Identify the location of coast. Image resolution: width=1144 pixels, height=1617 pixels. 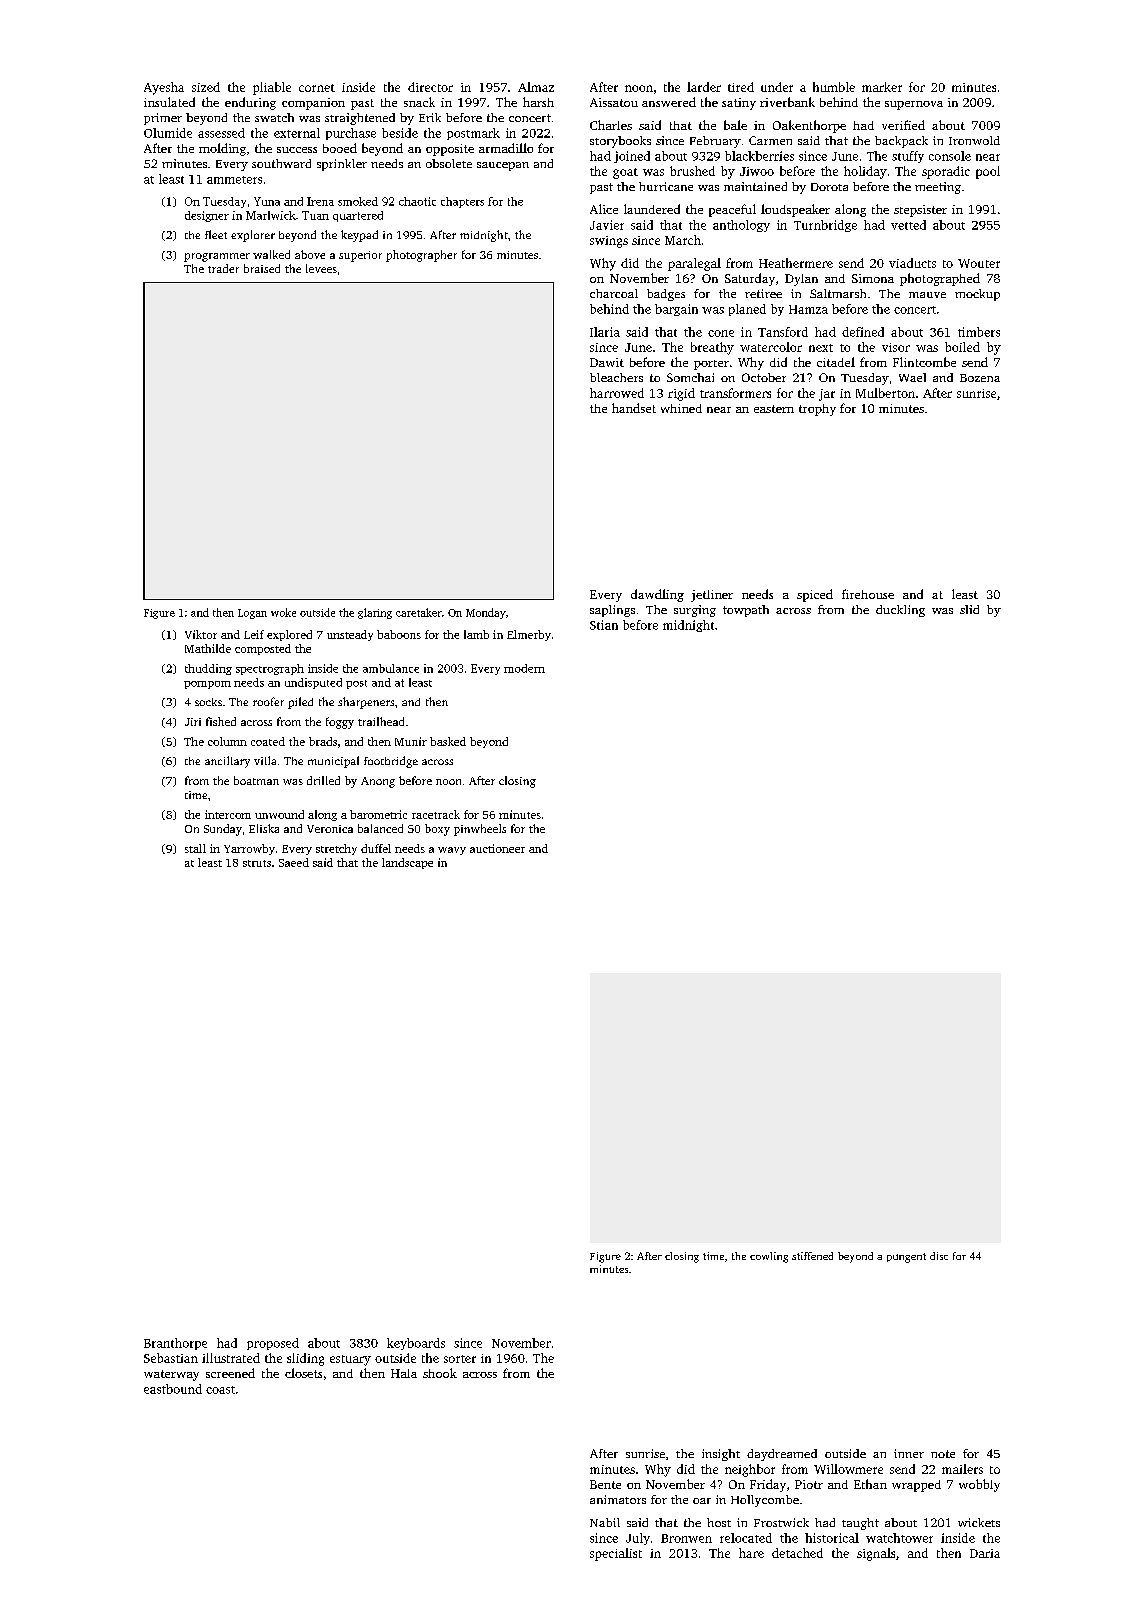
(220, 1390).
